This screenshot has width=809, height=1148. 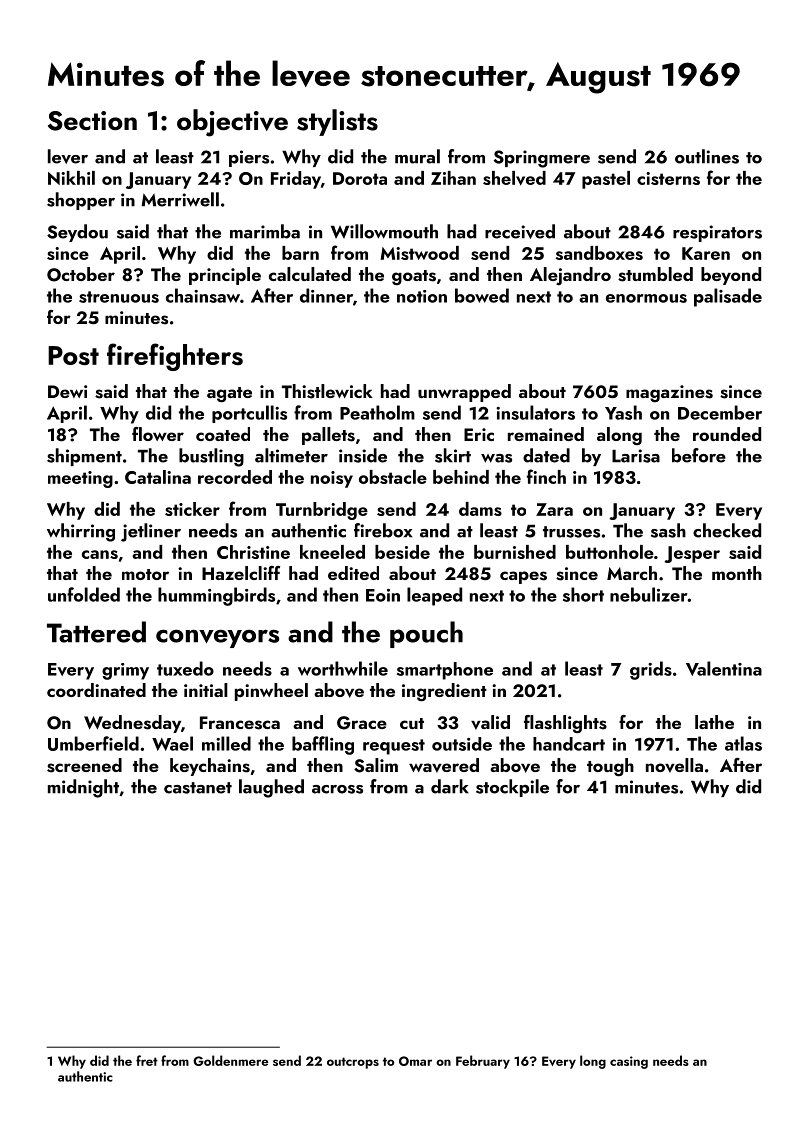 What do you see at coordinates (651, 670) in the screenshot?
I see `grids` at bounding box center [651, 670].
